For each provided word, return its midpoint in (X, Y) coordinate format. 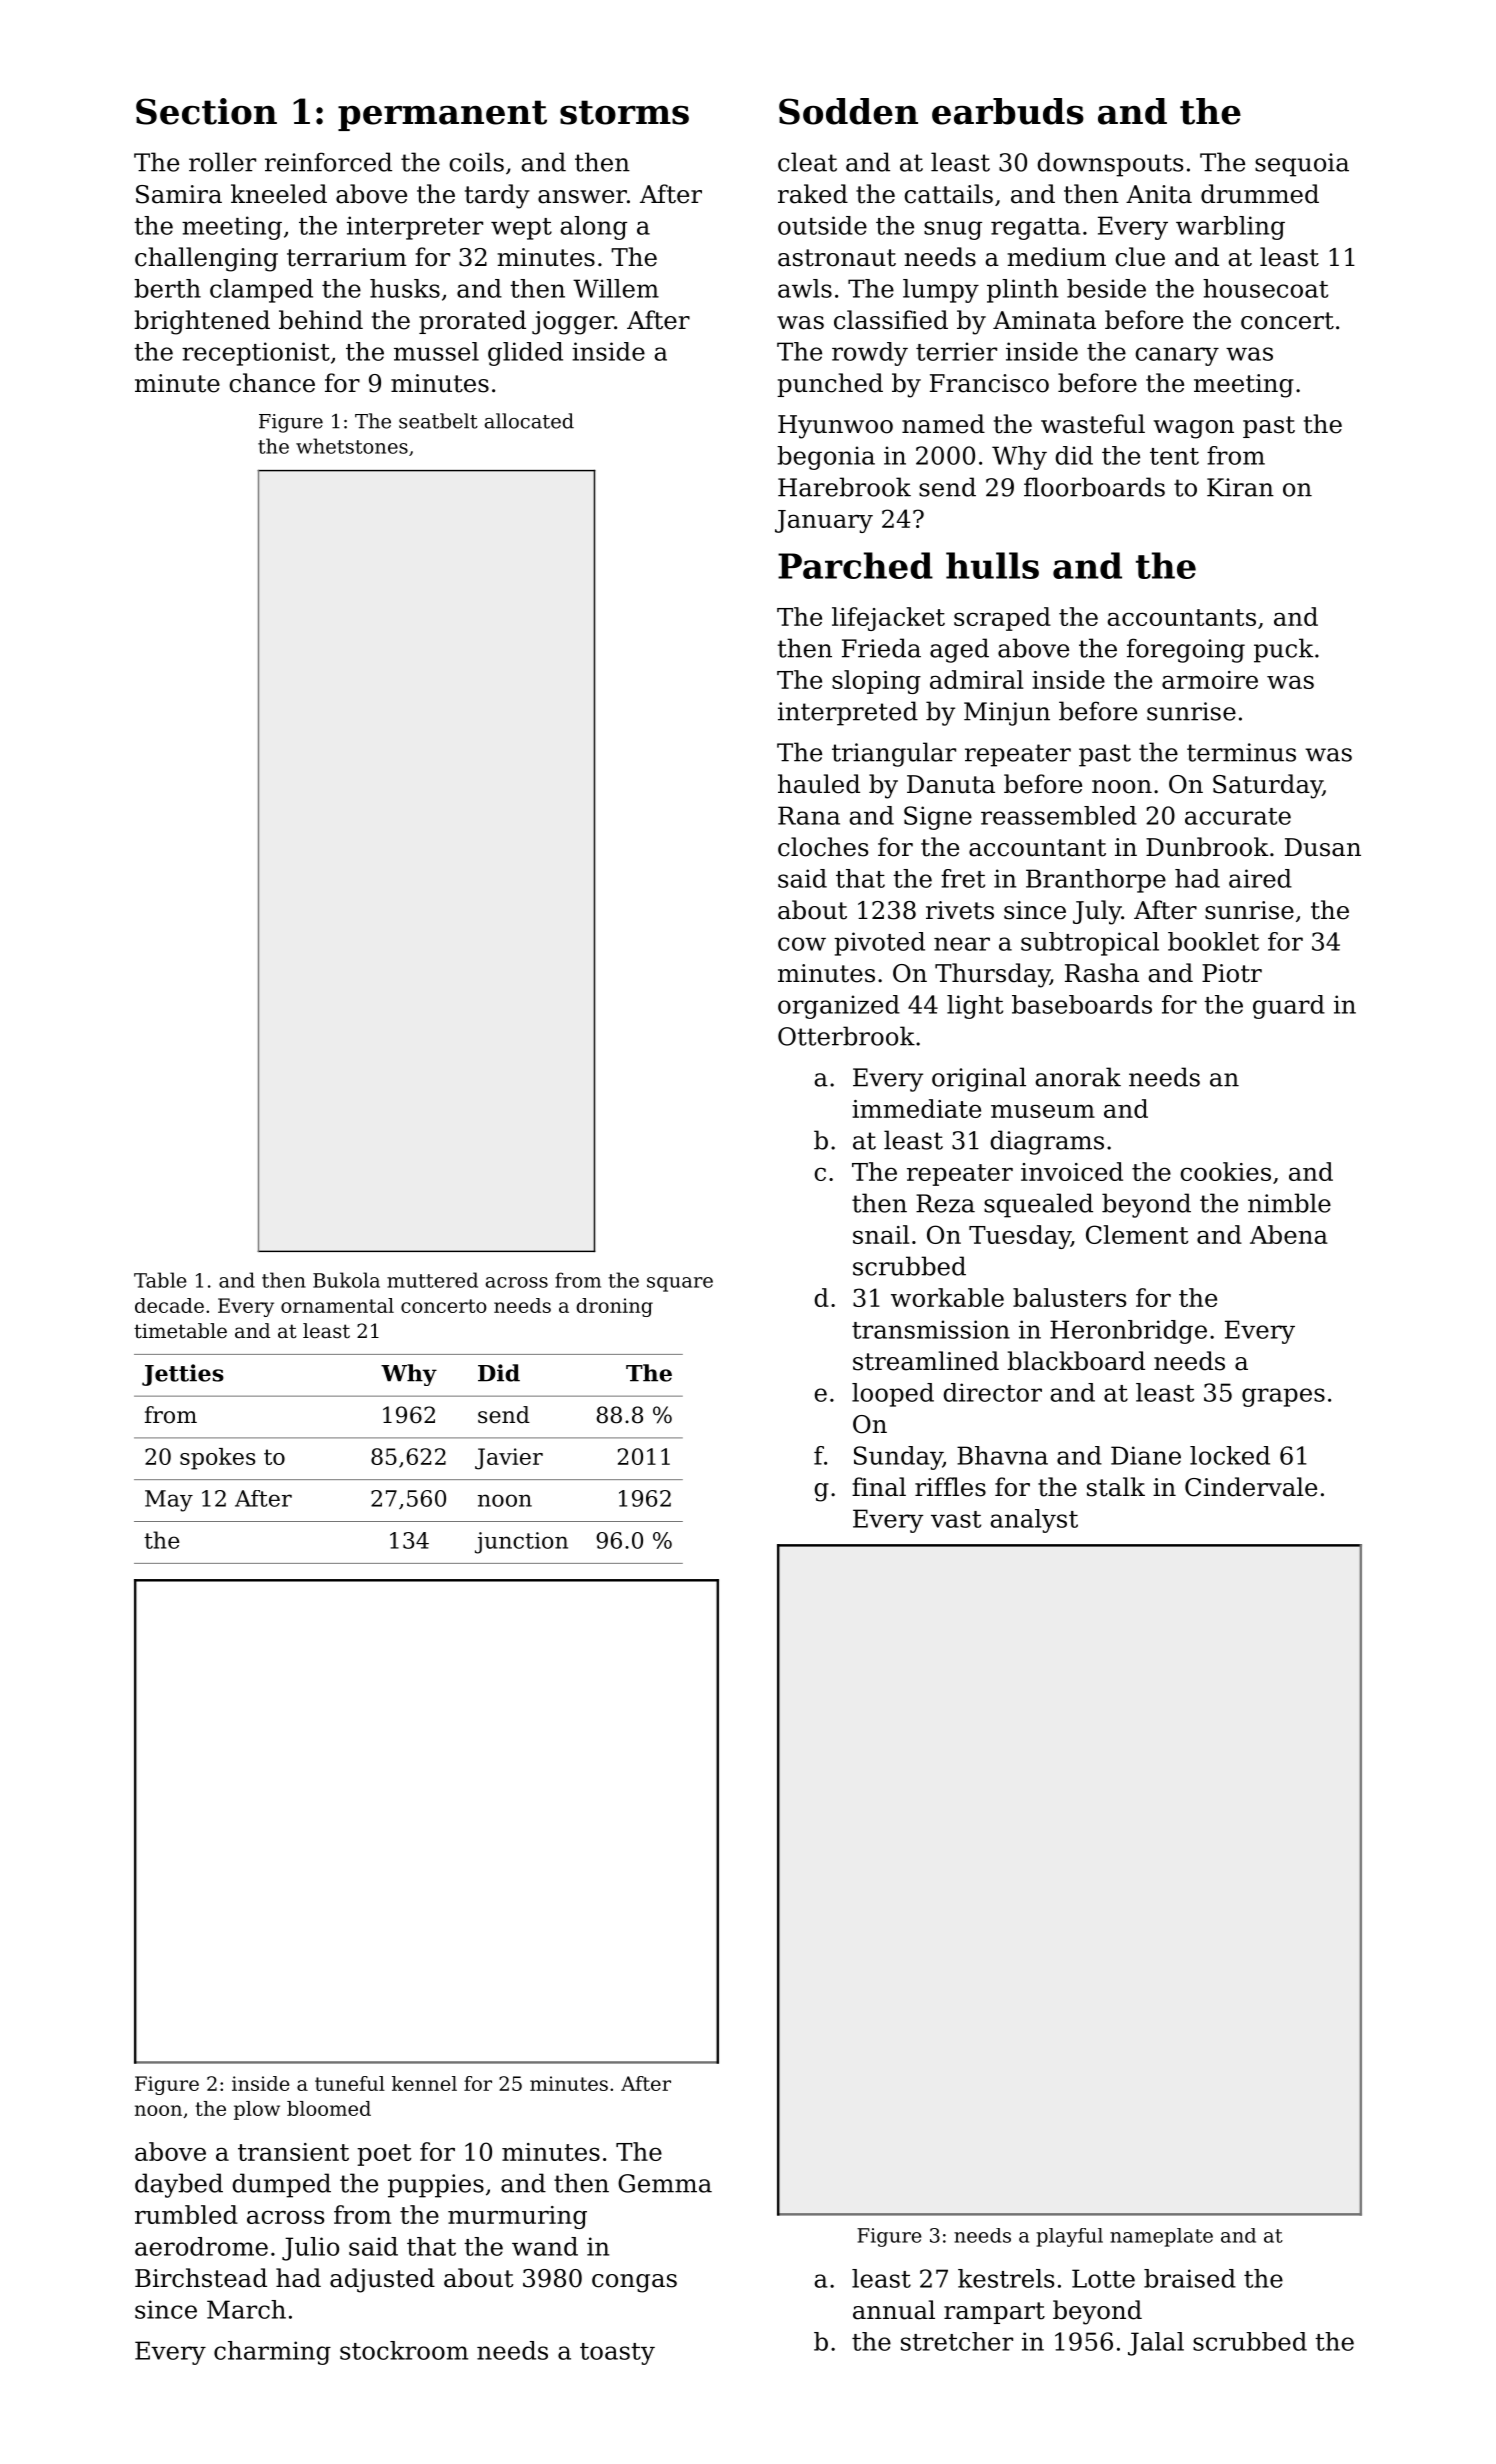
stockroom (404, 2350)
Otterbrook (846, 1036)
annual (894, 2310)
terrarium (347, 257)
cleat (807, 162)
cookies (1225, 1171)
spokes (217, 1459)
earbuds (1008, 111)
